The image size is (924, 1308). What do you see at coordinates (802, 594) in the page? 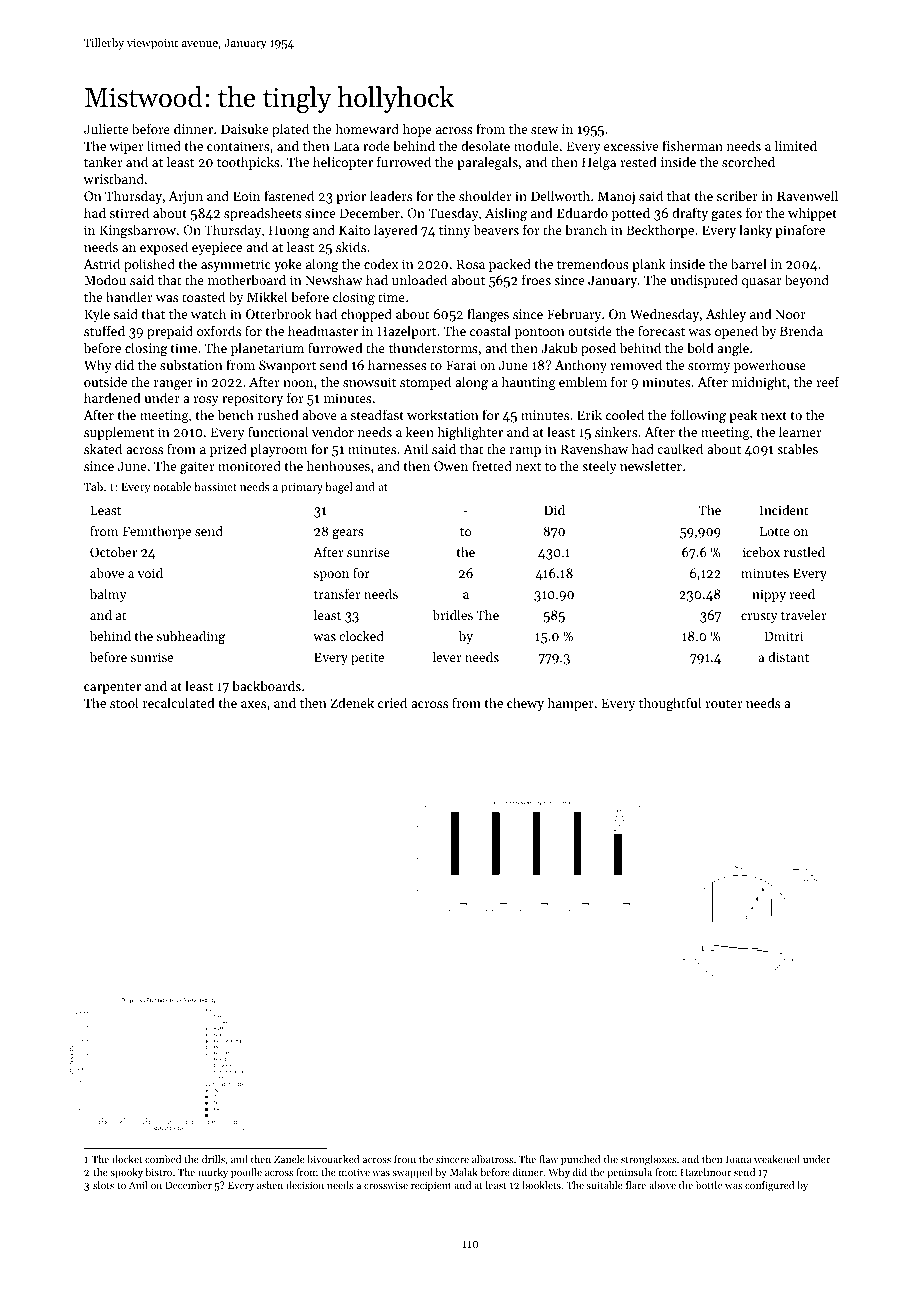
I see `reed` at bounding box center [802, 594].
